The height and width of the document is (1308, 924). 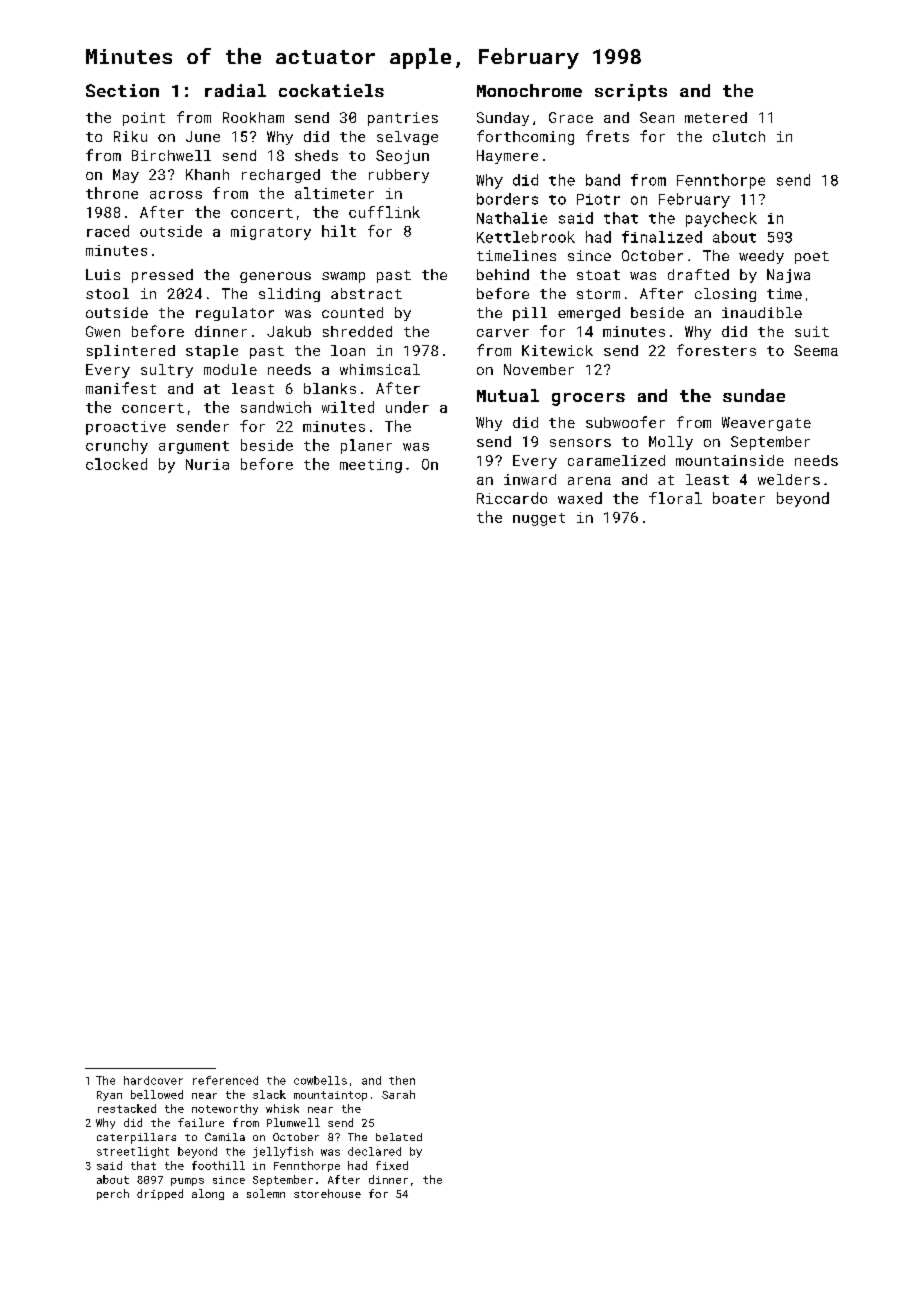 I want to click on cockatiels, so click(x=331, y=90).
